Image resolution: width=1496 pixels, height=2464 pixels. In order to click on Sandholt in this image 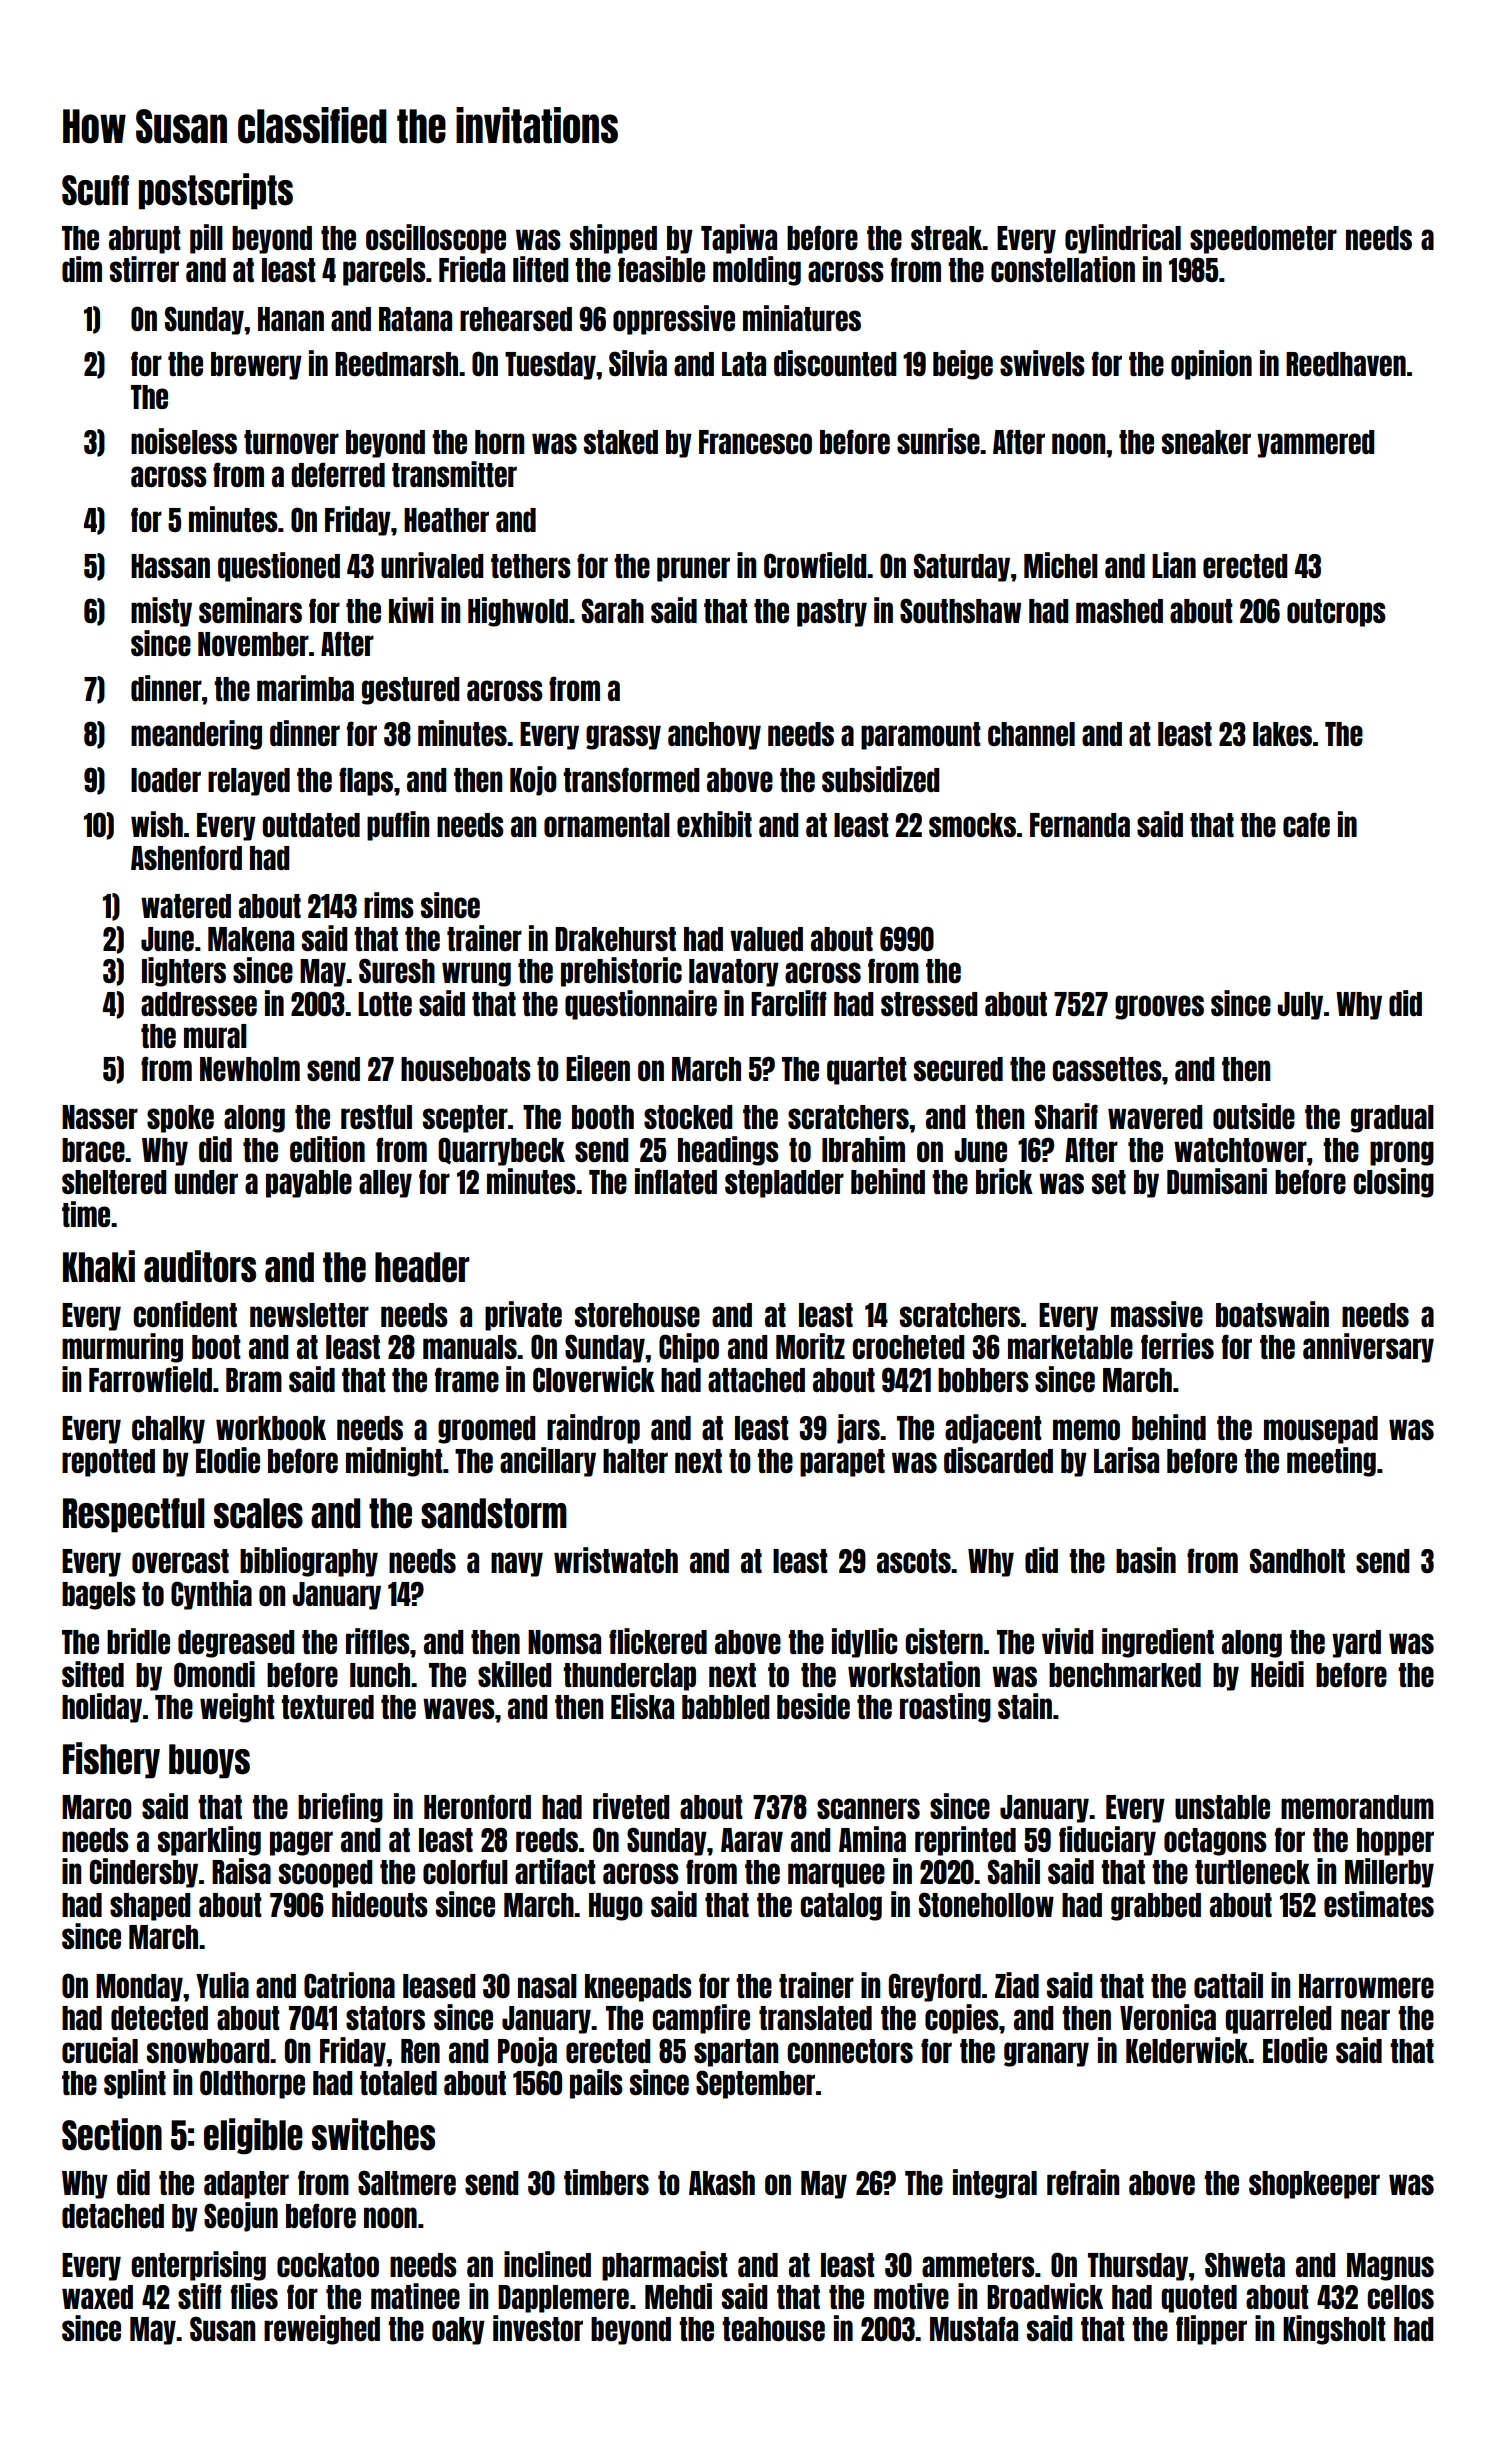, I will do `click(1297, 1560)`.
